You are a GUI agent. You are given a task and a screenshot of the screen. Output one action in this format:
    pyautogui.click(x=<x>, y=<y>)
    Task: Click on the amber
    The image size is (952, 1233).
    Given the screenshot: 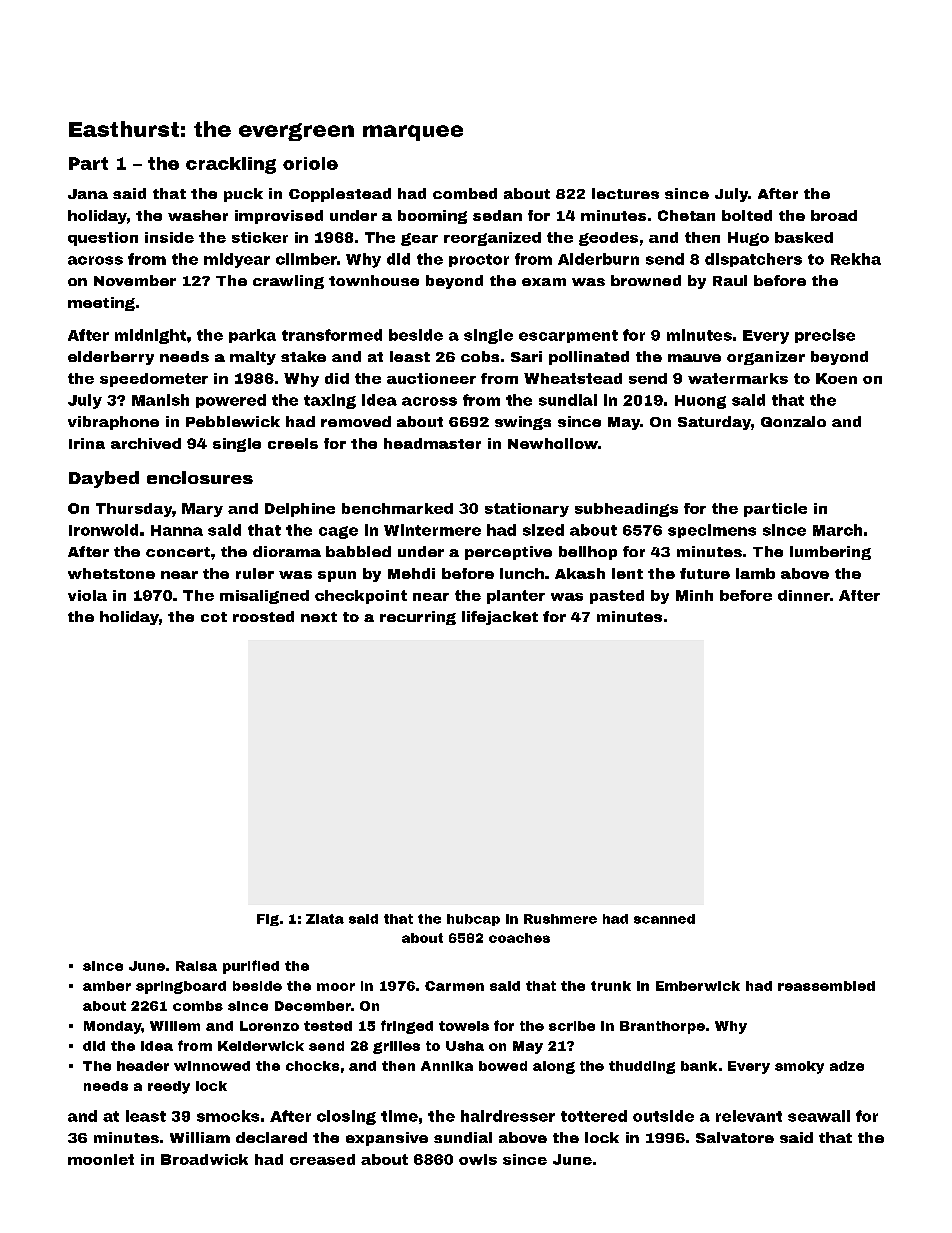 What is the action you would take?
    pyautogui.click(x=107, y=986)
